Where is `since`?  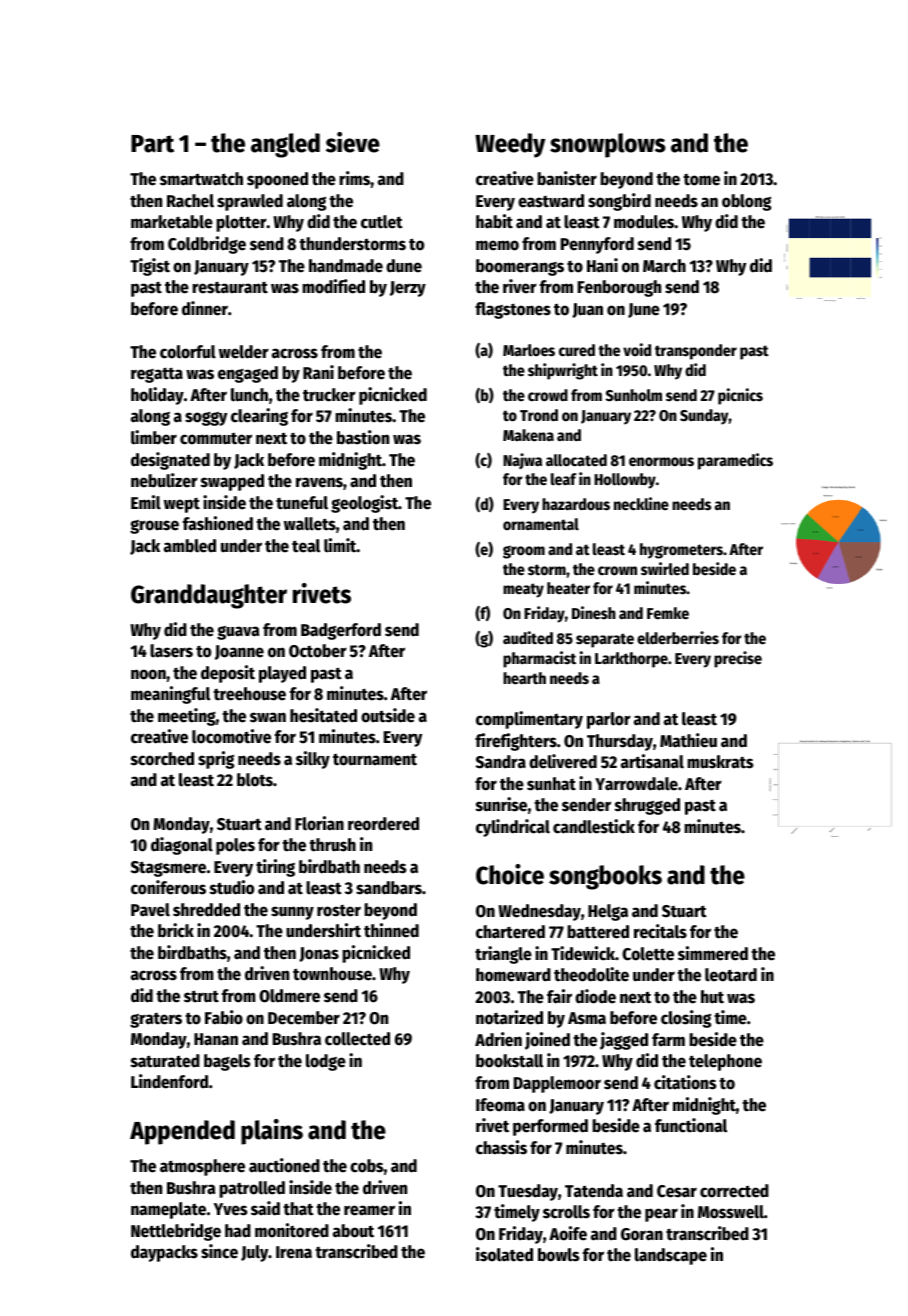
since is located at coordinates (219, 1251).
